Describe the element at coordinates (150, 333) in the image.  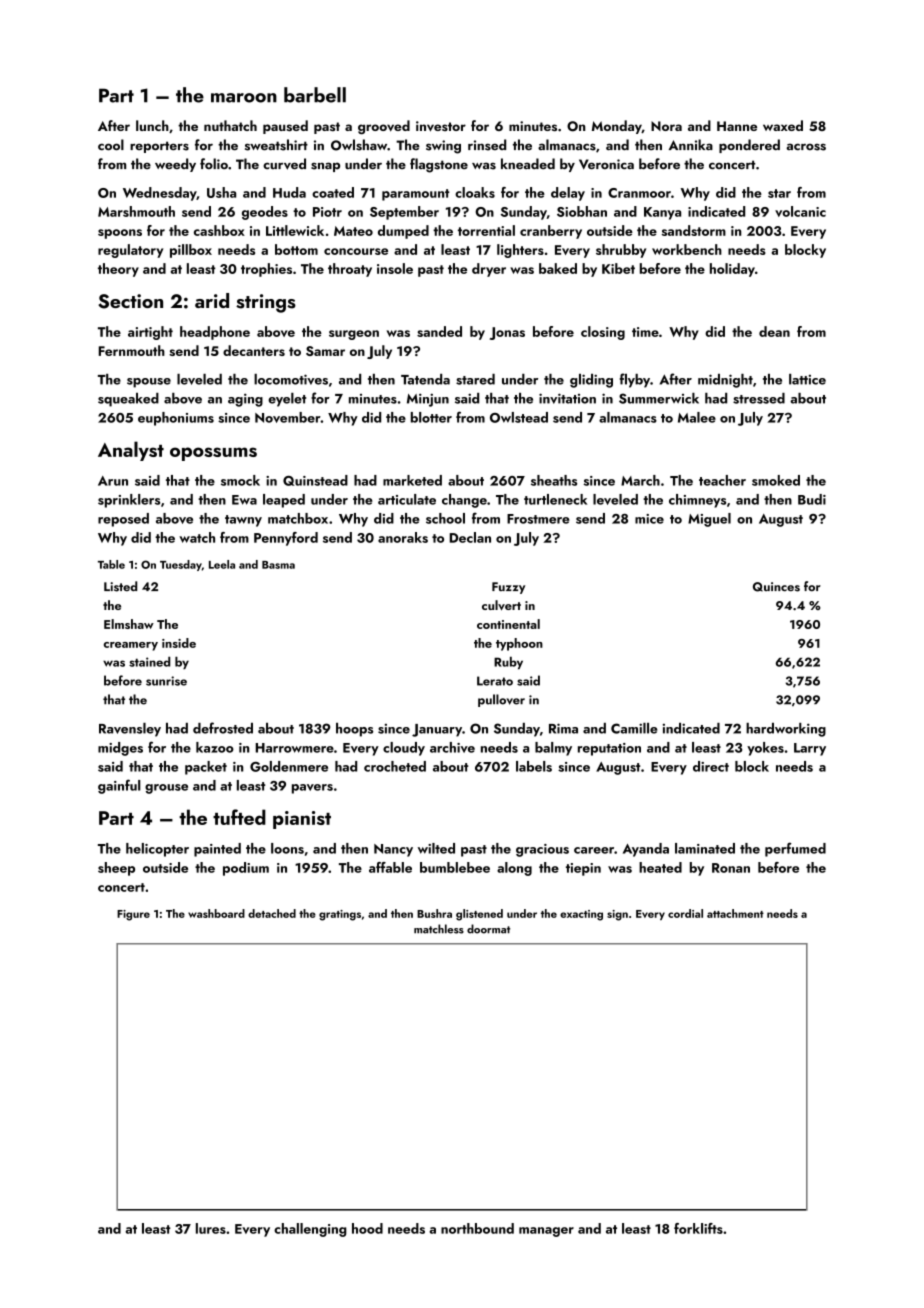
I see `airtight` at that location.
